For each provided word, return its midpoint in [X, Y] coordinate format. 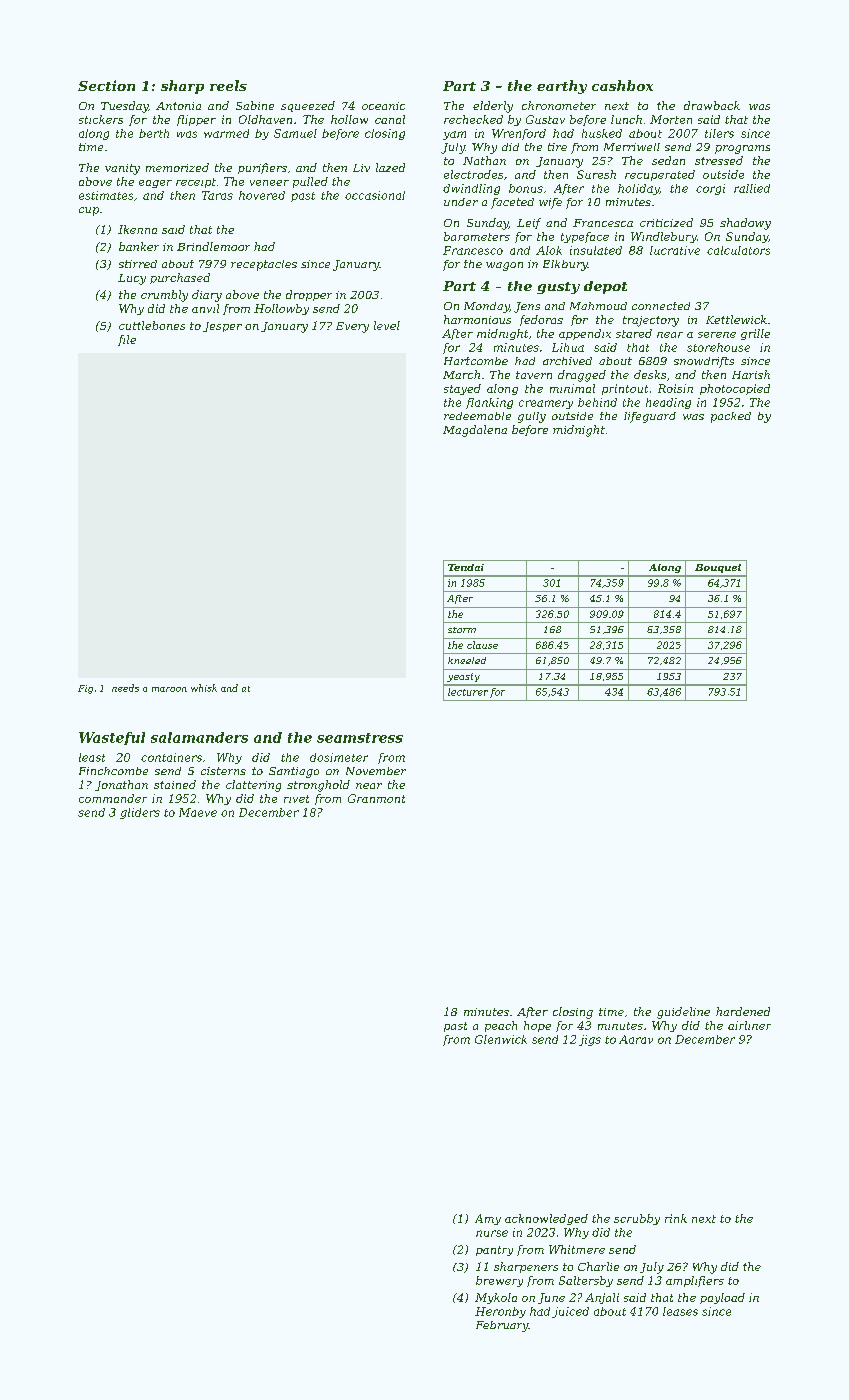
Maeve [198, 812]
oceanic [383, 106]
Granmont [376, 798]
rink [676, 1218]
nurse [492, 1233]
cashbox [622, 85]
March [461, 374]
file [127, 340]
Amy [488, 1219]
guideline [683, 1013]
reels [228, 85]
